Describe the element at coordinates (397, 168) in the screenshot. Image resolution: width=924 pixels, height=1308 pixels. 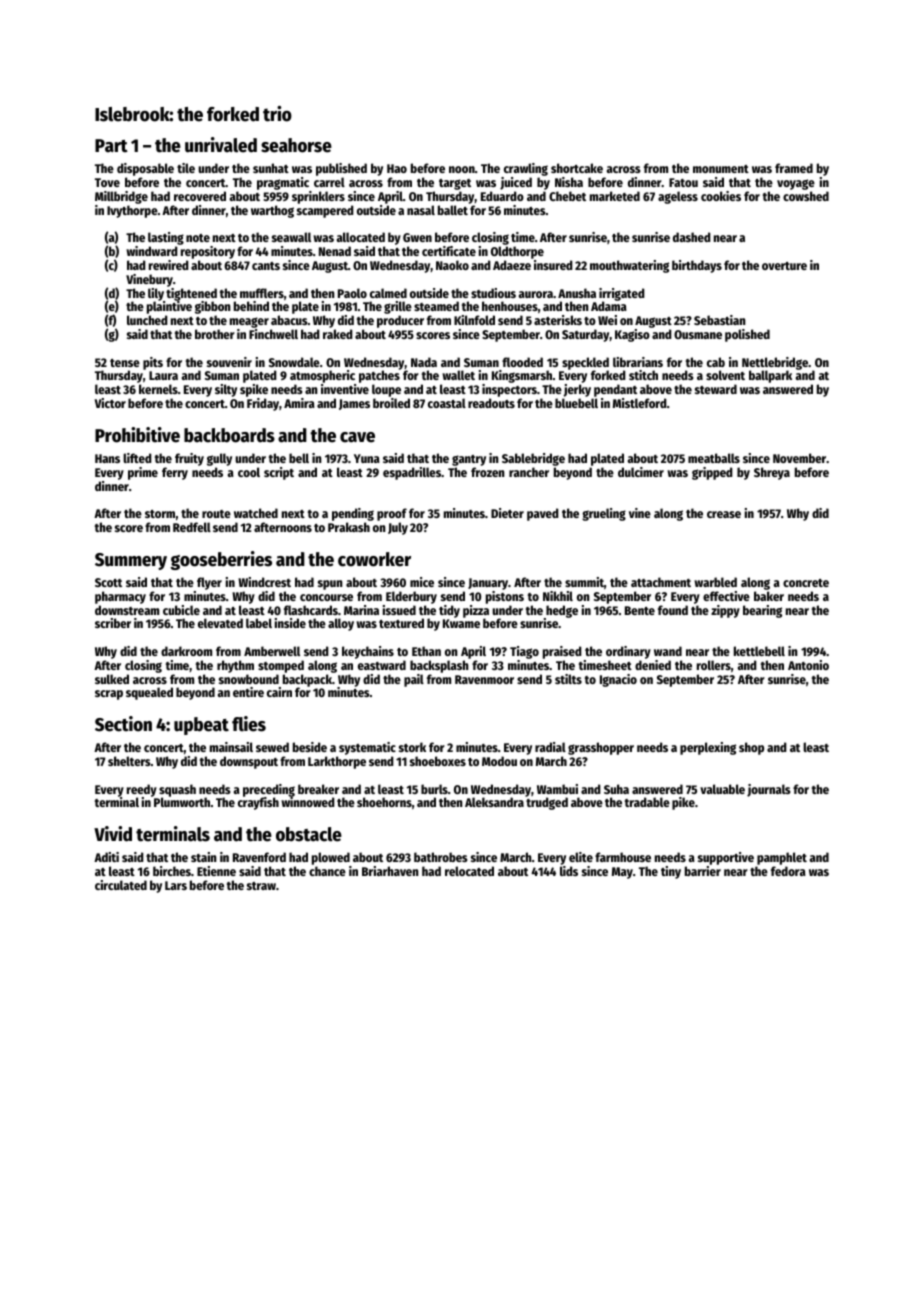
I see `Hao` at that location.
